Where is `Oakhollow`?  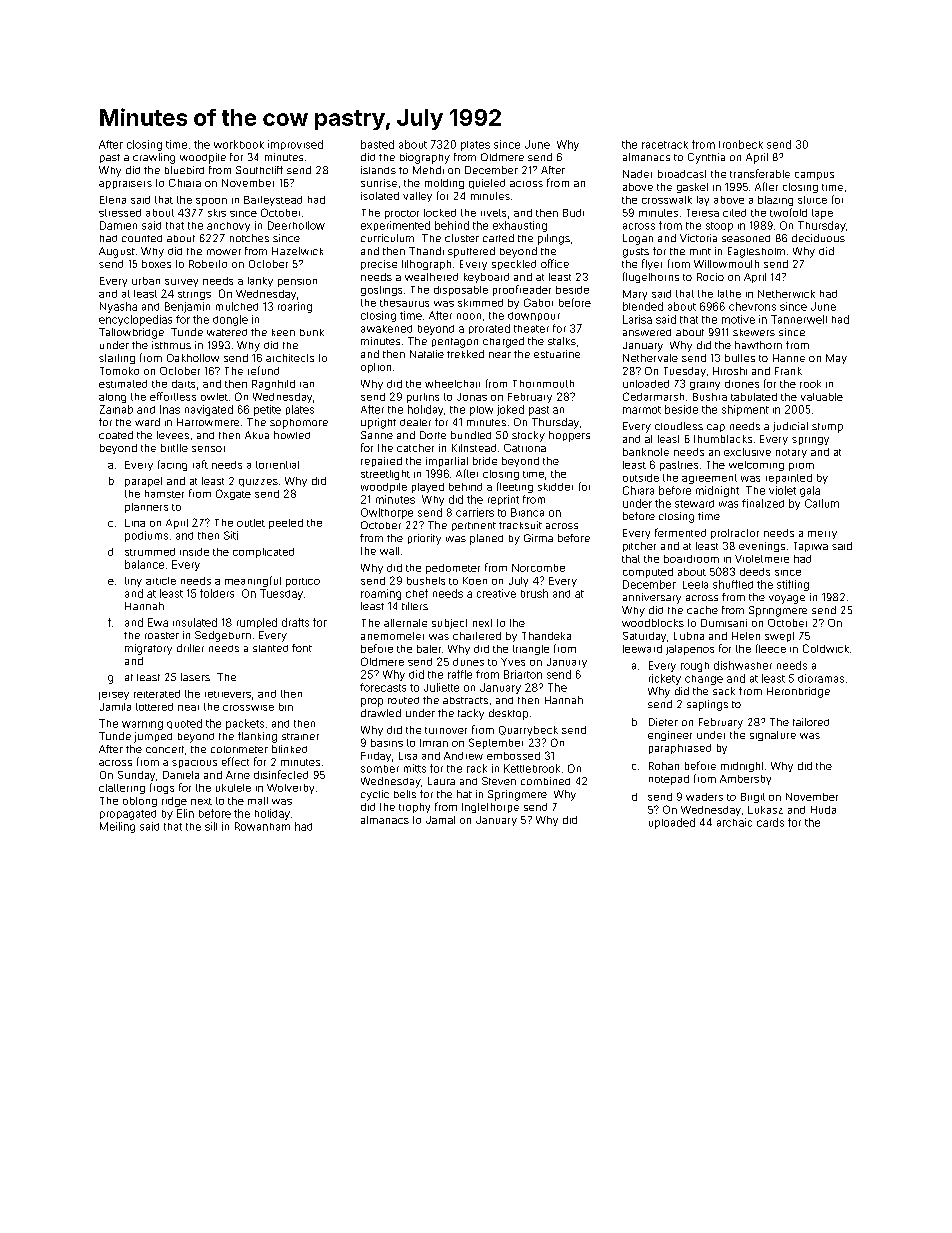
Oakhollow is located at coordinates (193, 358).
